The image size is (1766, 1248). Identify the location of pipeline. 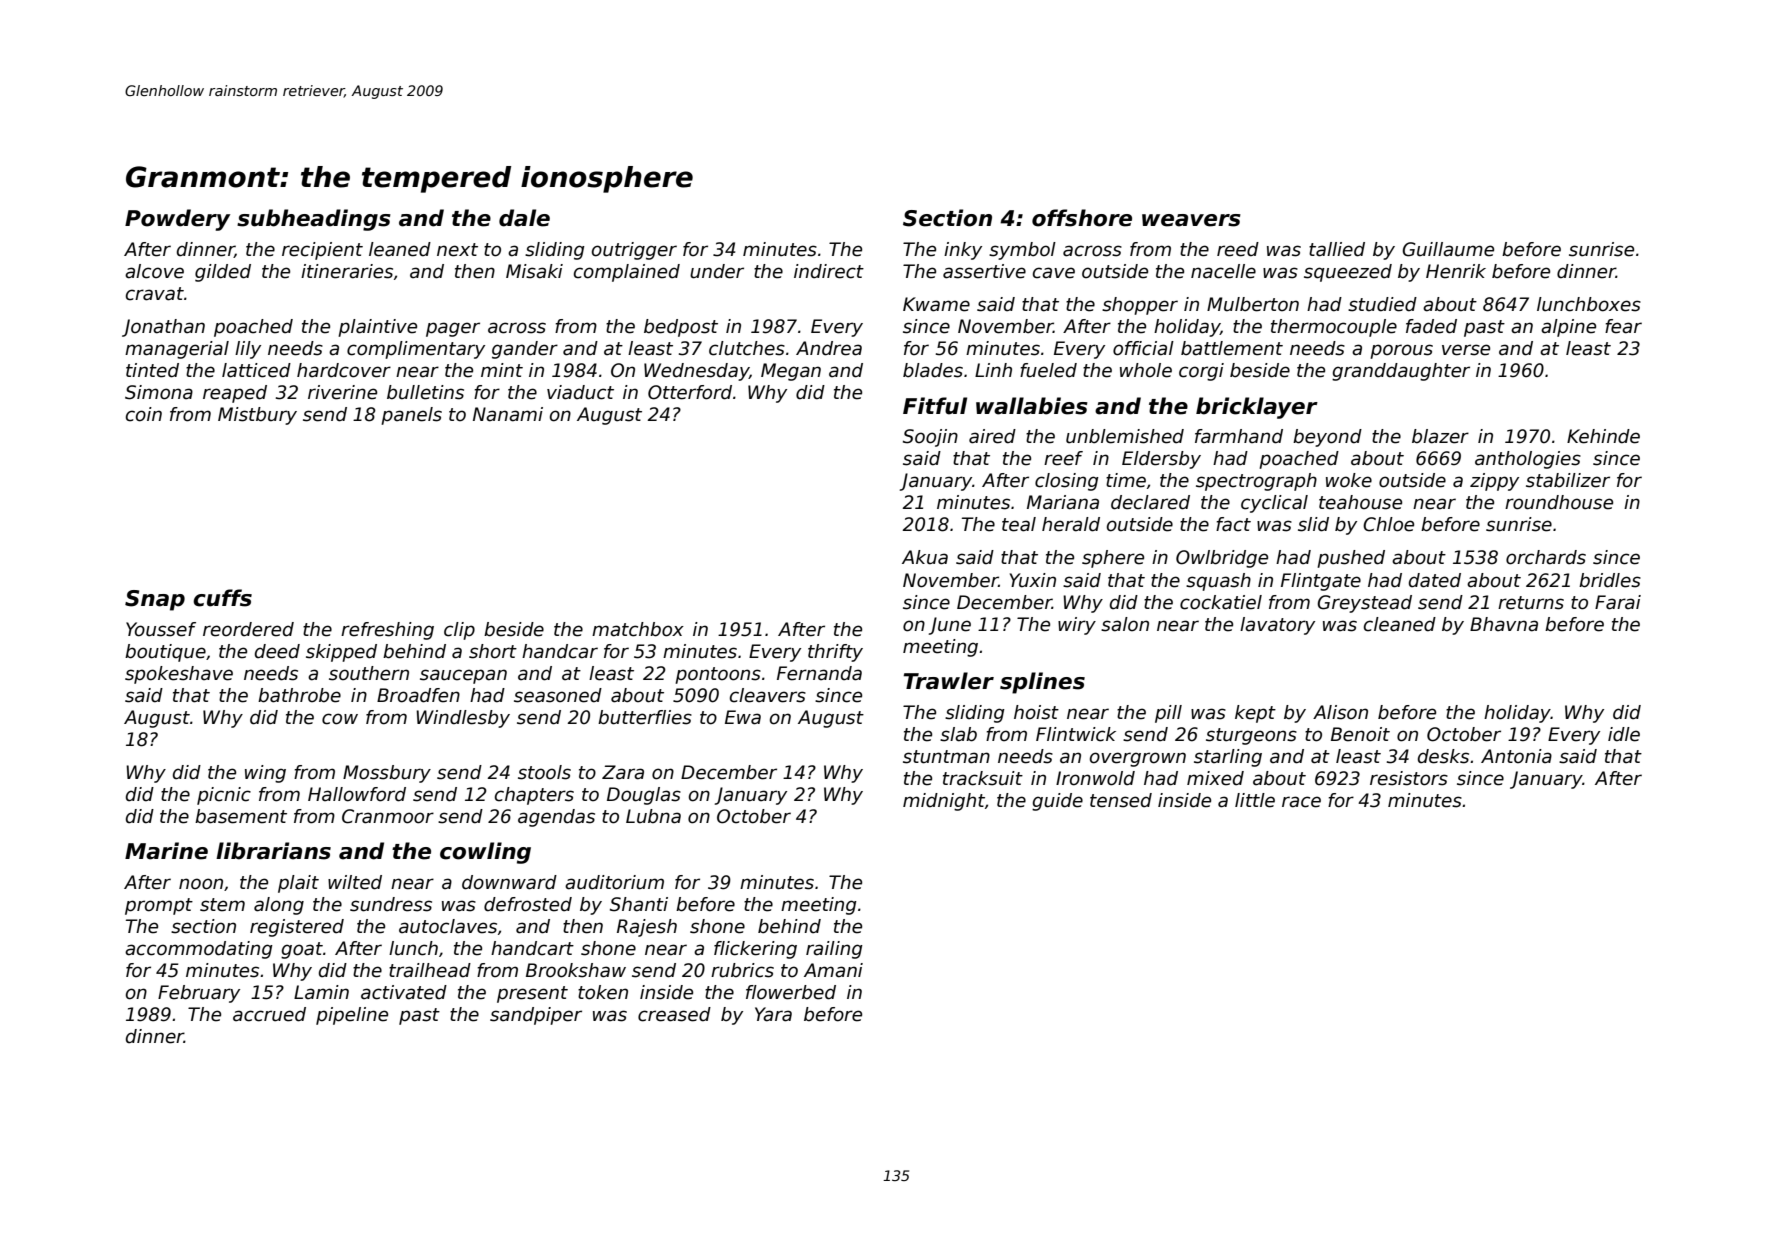
(352, 1016).
